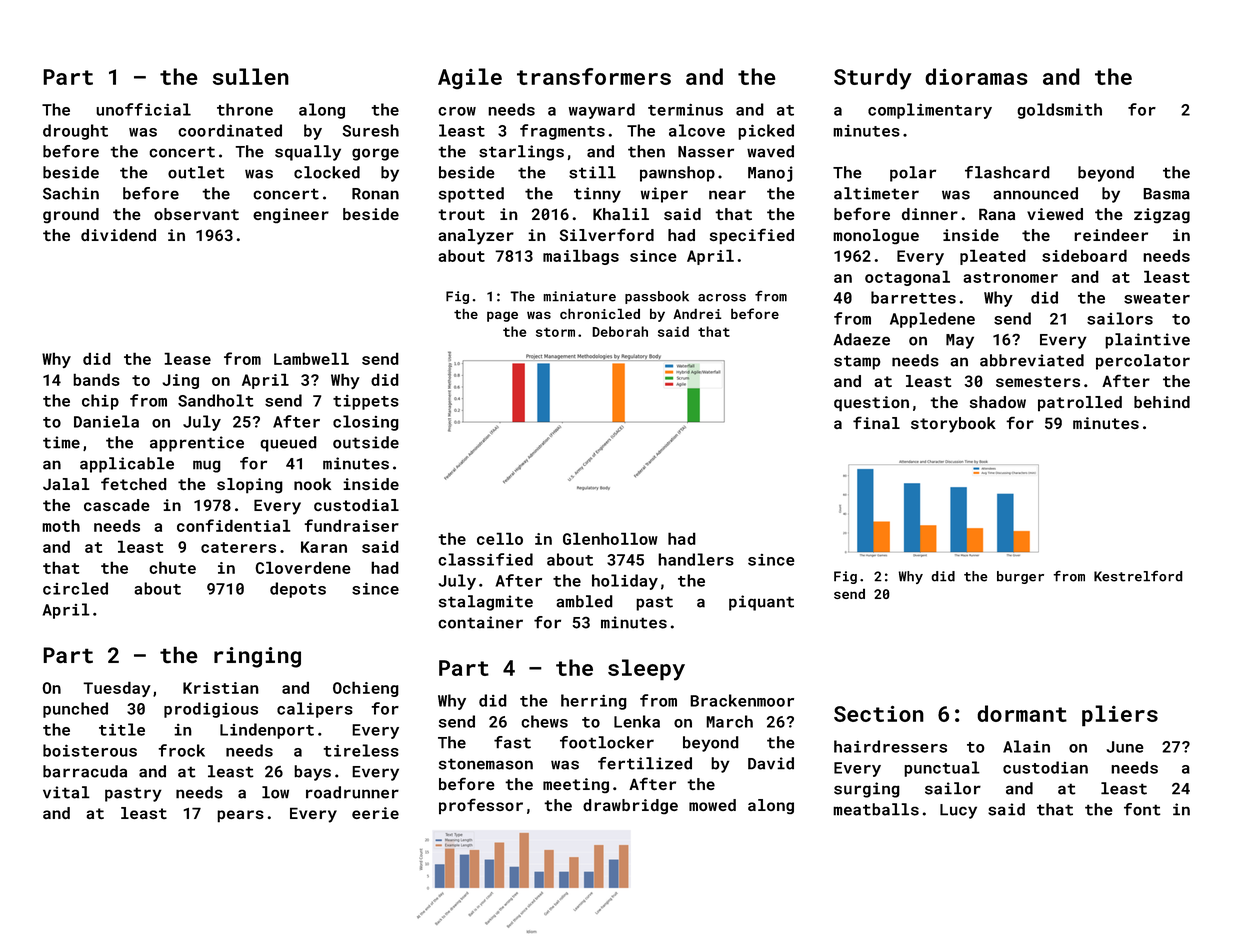 The height and width of the page is (952, 1233). Describe the element at coordinates (234, 525) in the page. I see `confidential` at that location.
